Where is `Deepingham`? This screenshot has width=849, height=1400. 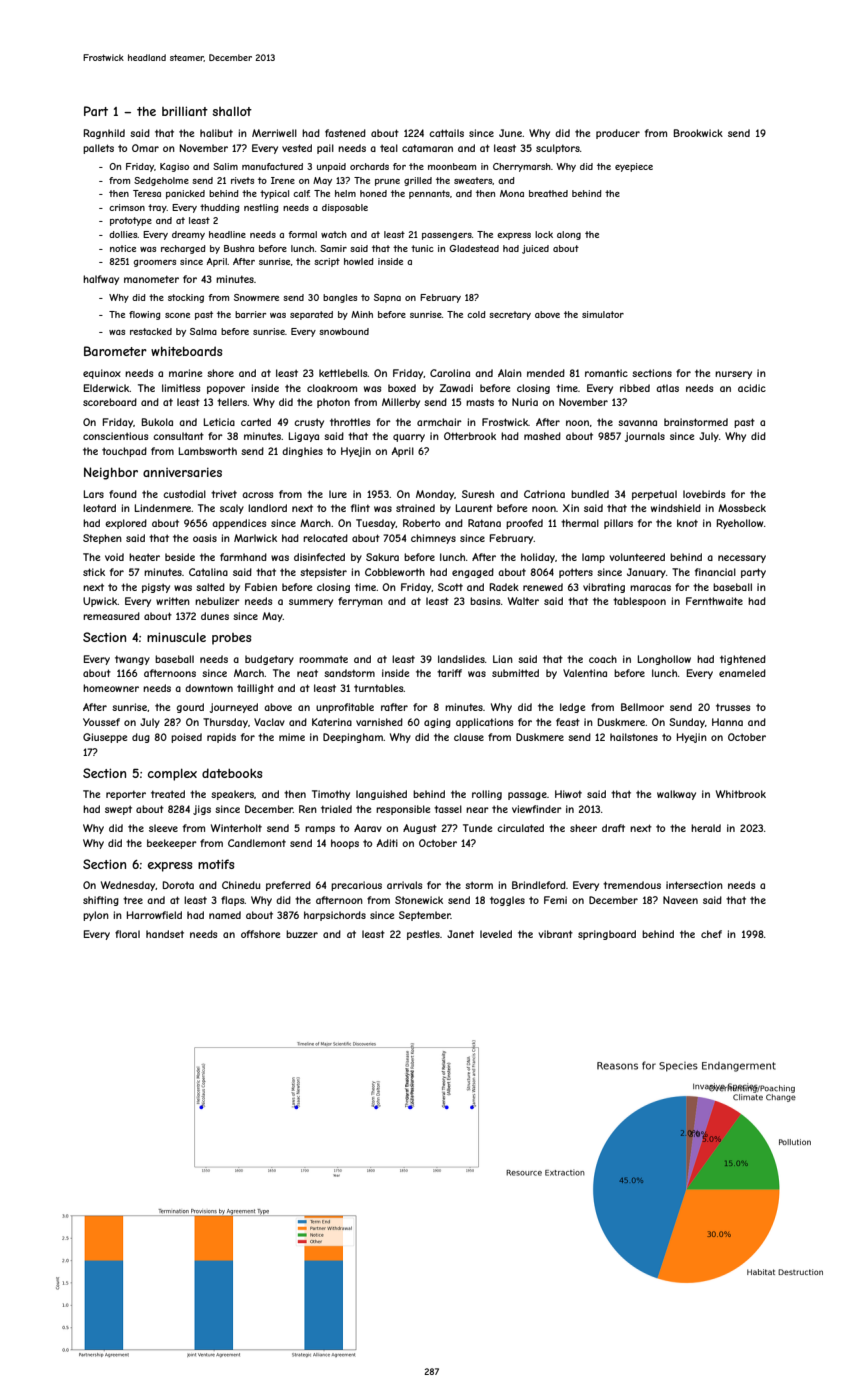 Deepingham is located at coordinates (353, 738).
